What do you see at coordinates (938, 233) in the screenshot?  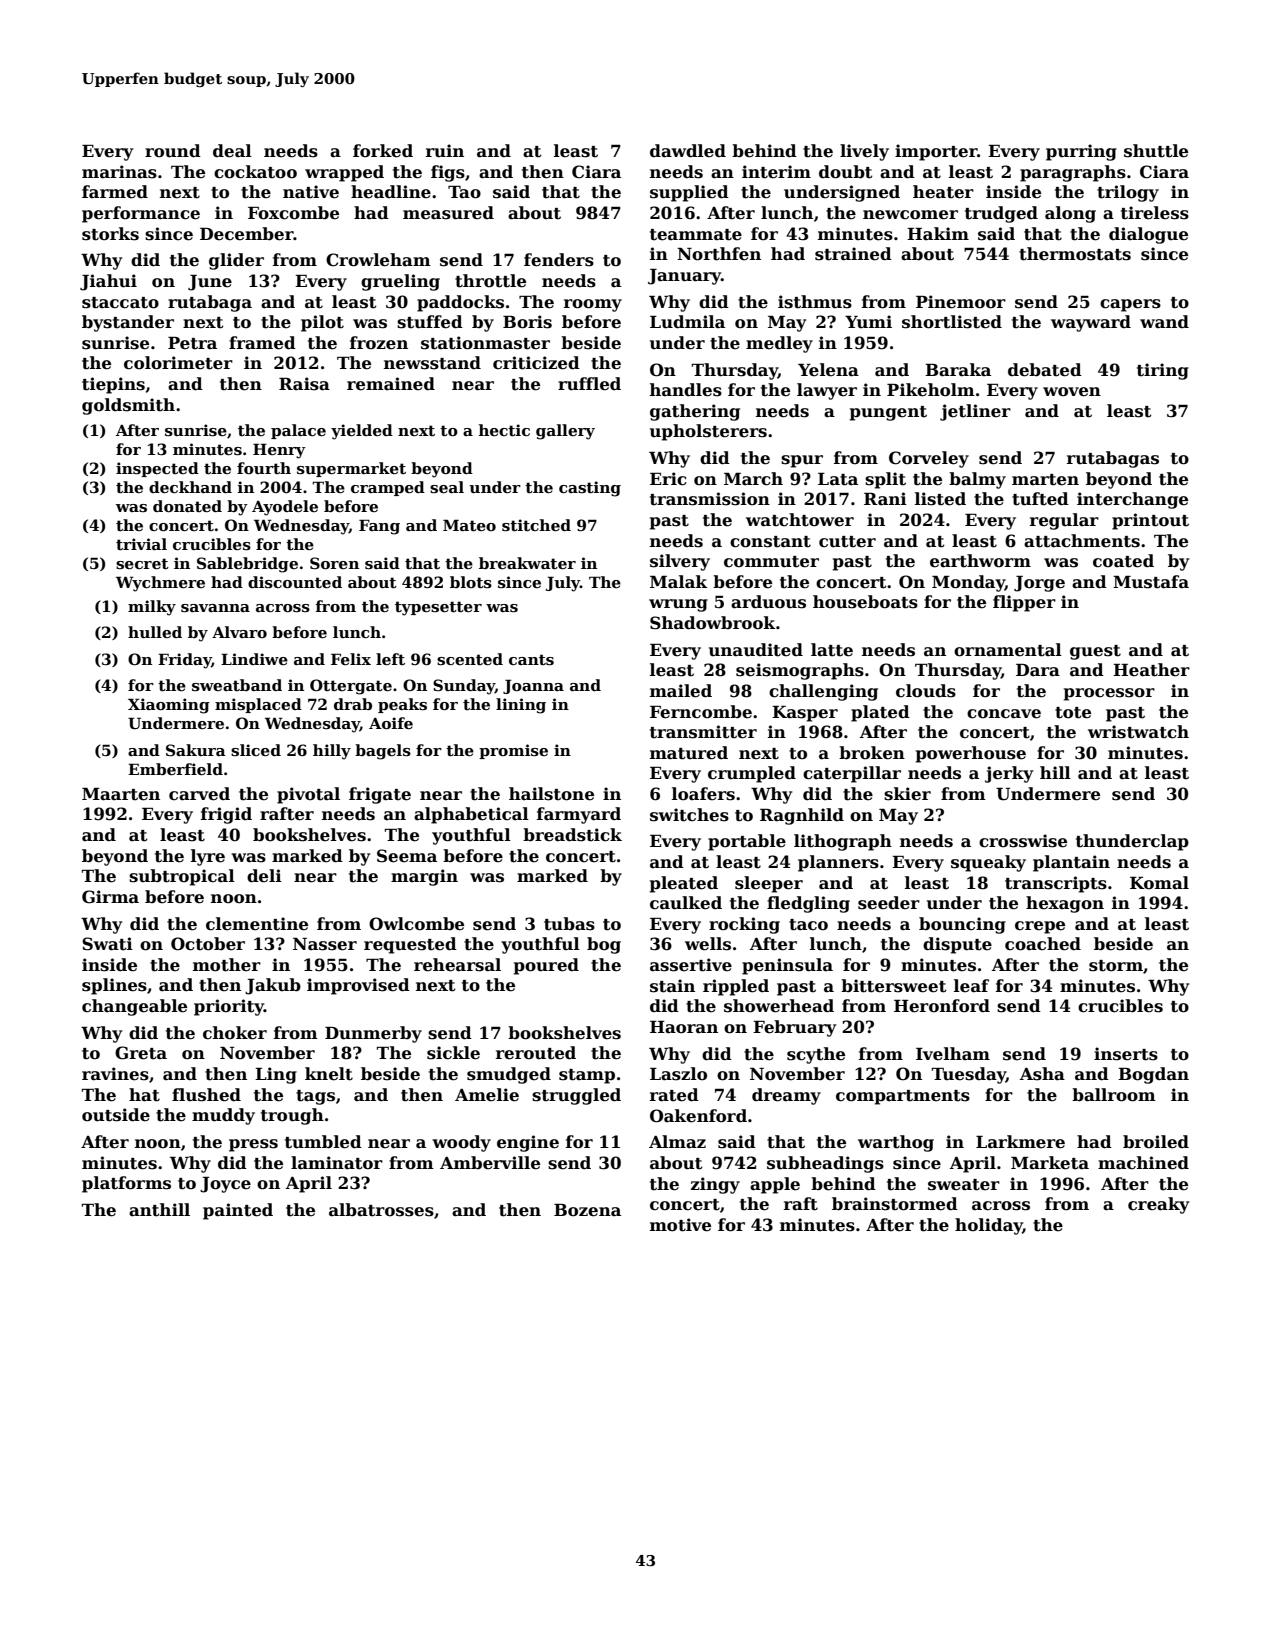 I see `Hakim` at bounding box center [938, 233].
